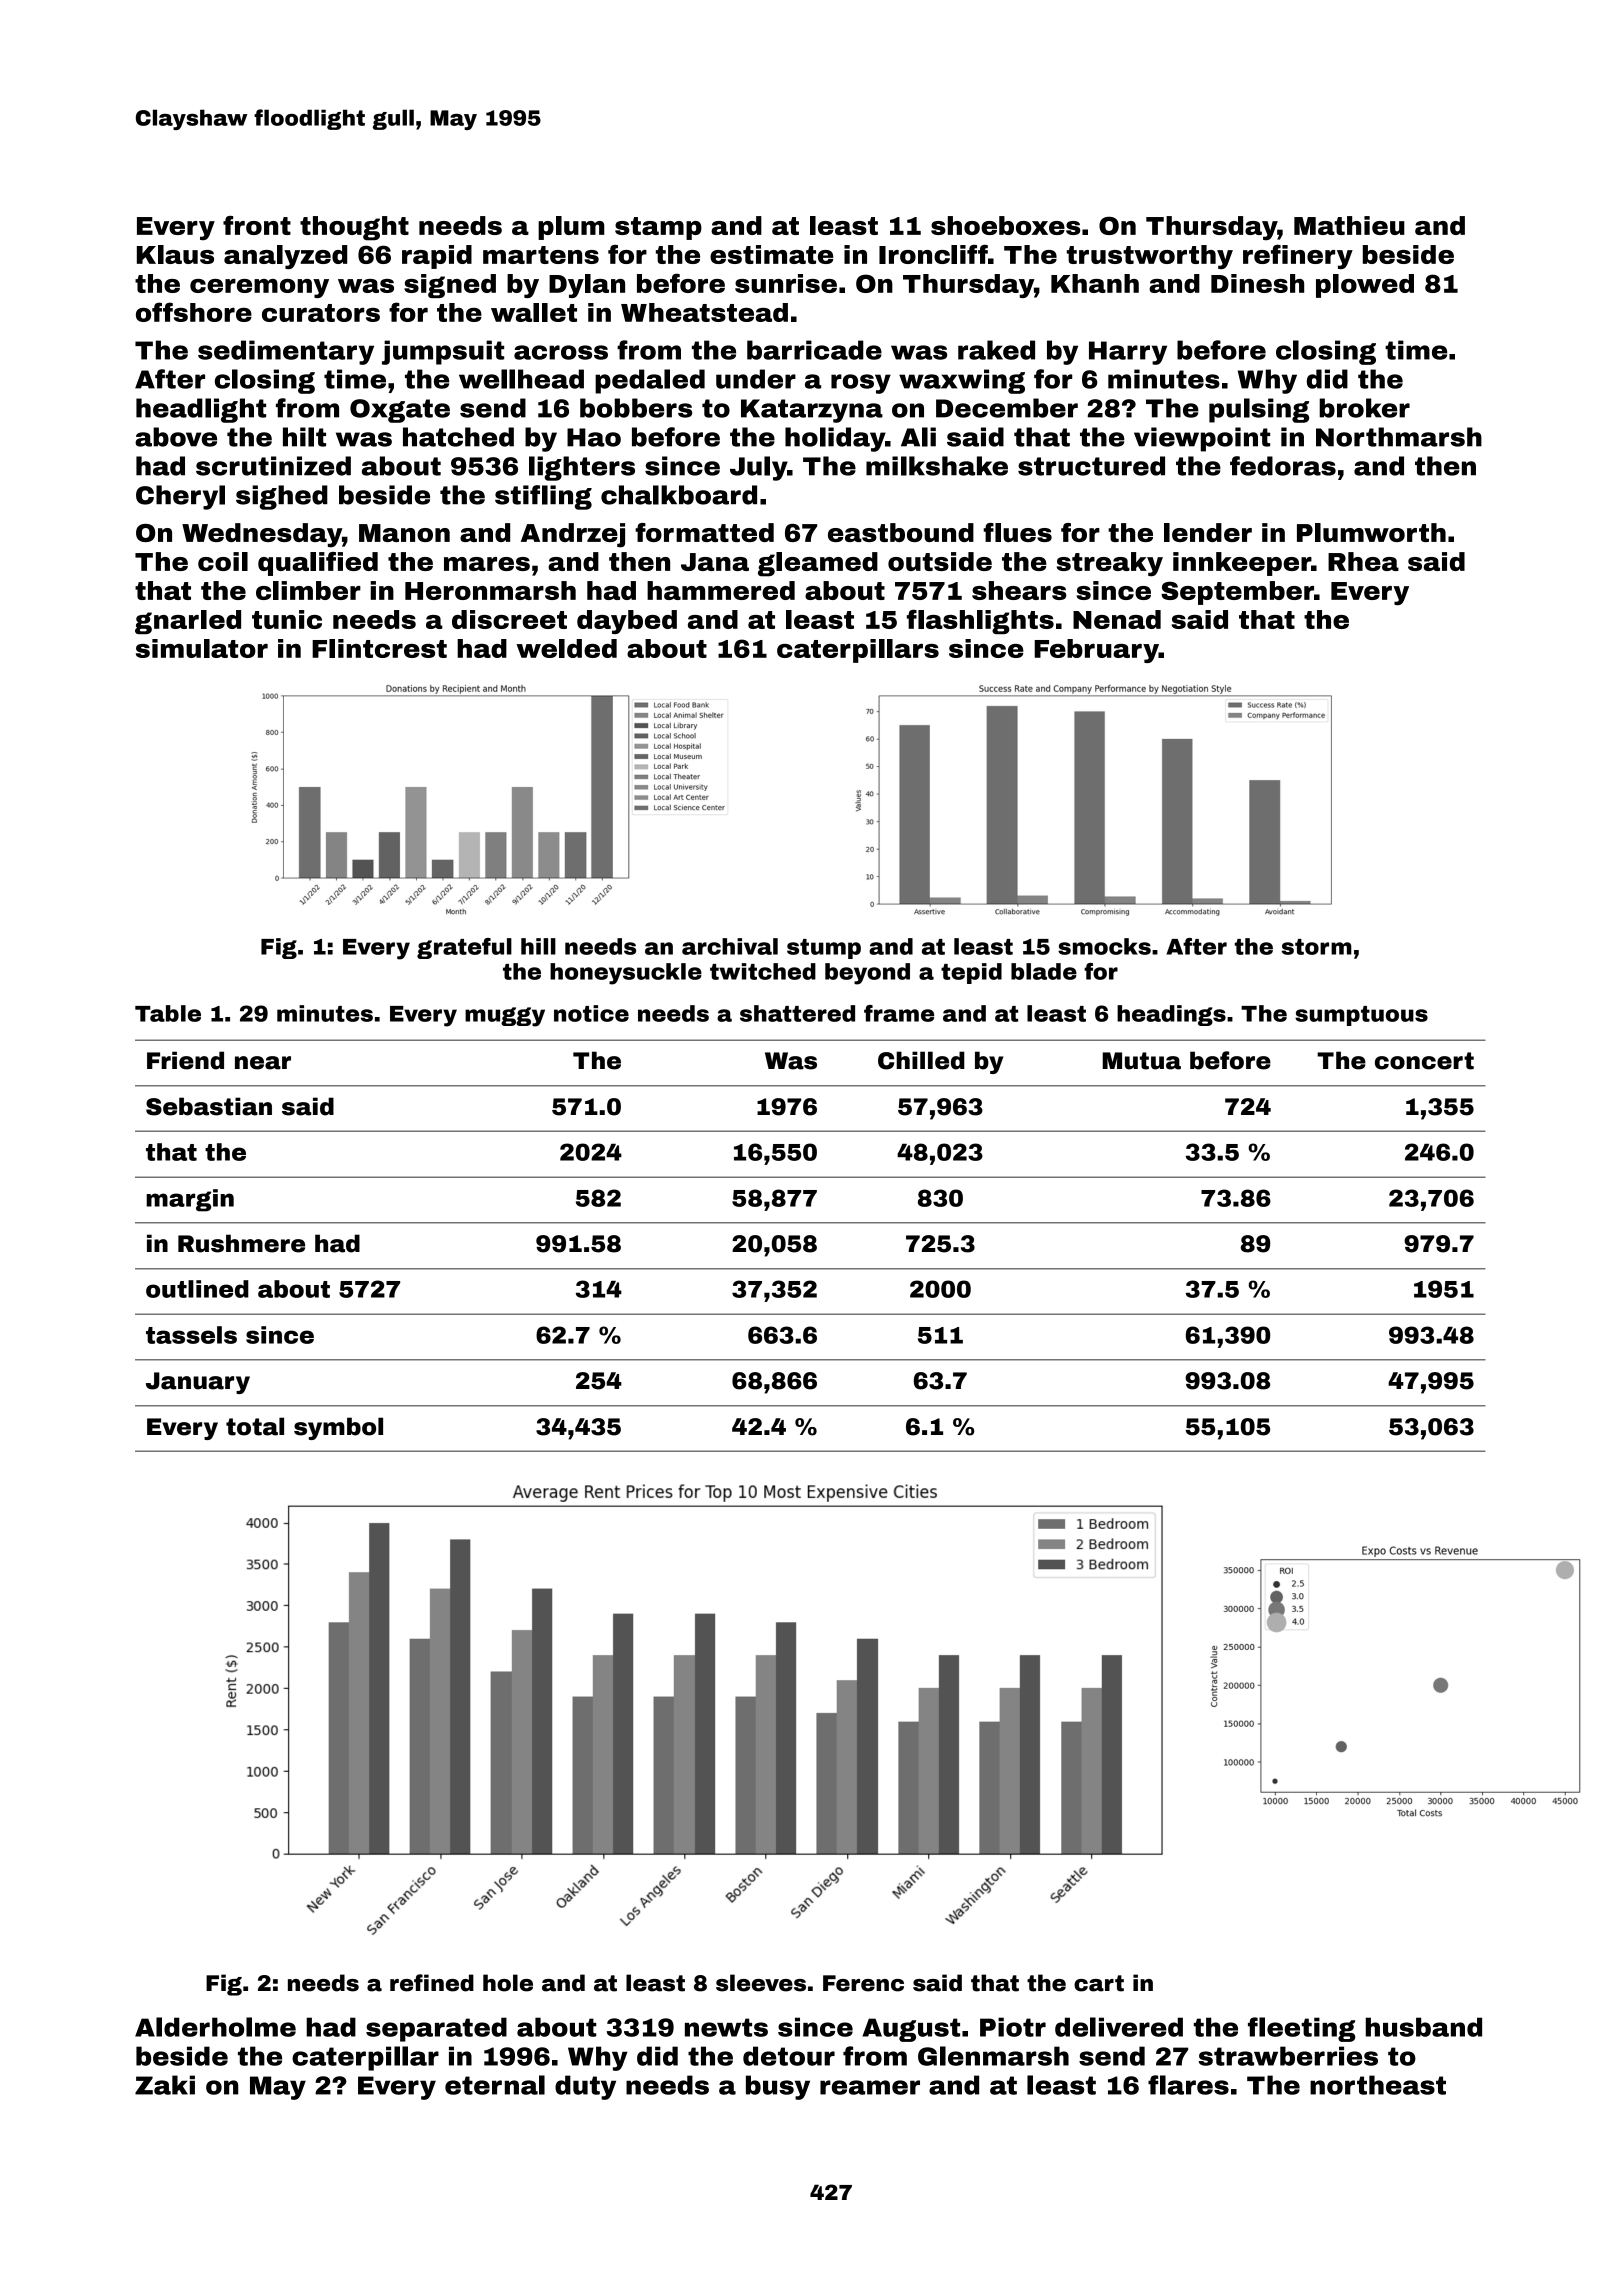 This page has height=2292, width=1620. I want to click on symbol, so click(338, 1428).
